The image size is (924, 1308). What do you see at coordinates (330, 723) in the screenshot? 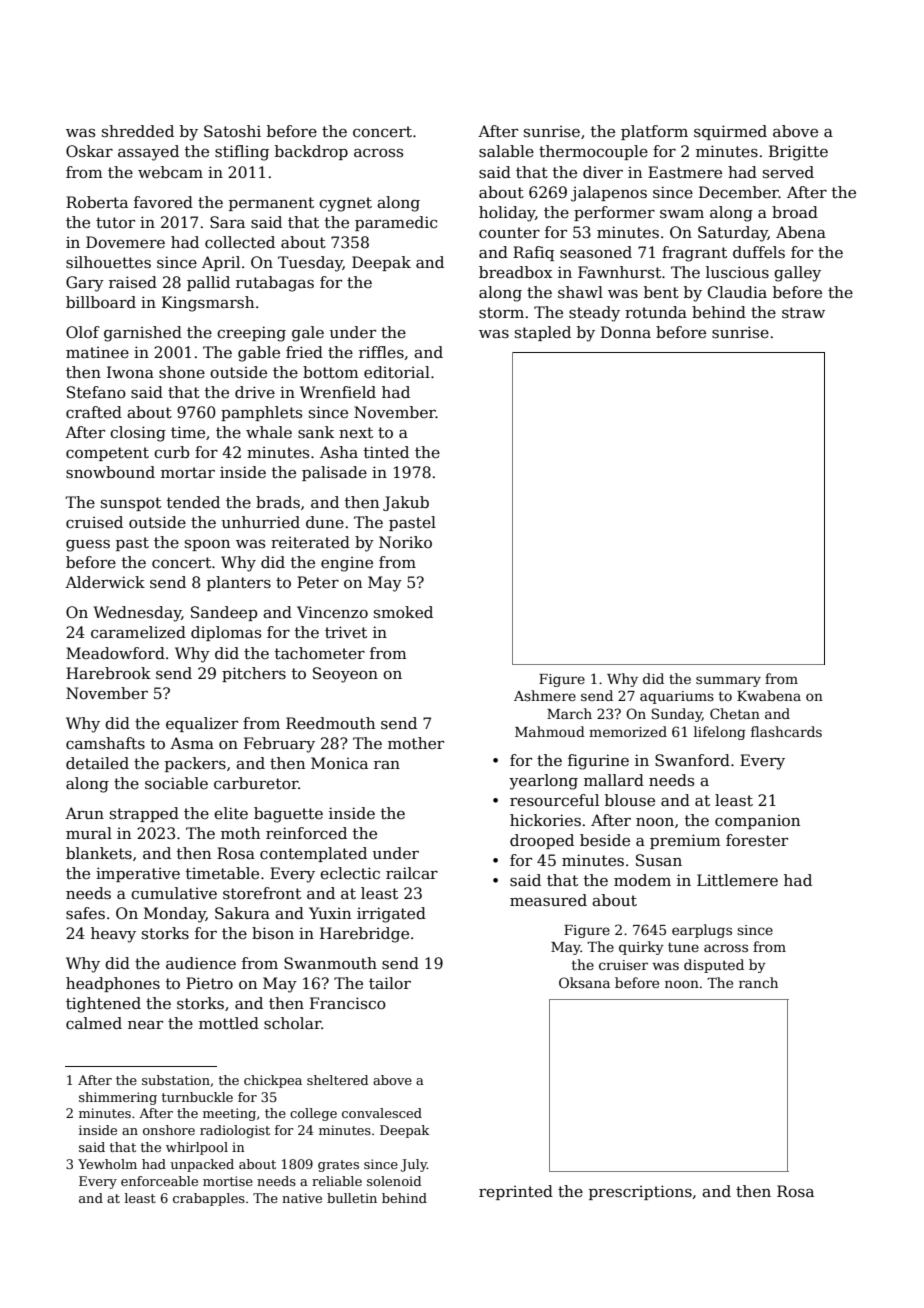
I see `Reedmouth` at bounding box center [330, 723].
